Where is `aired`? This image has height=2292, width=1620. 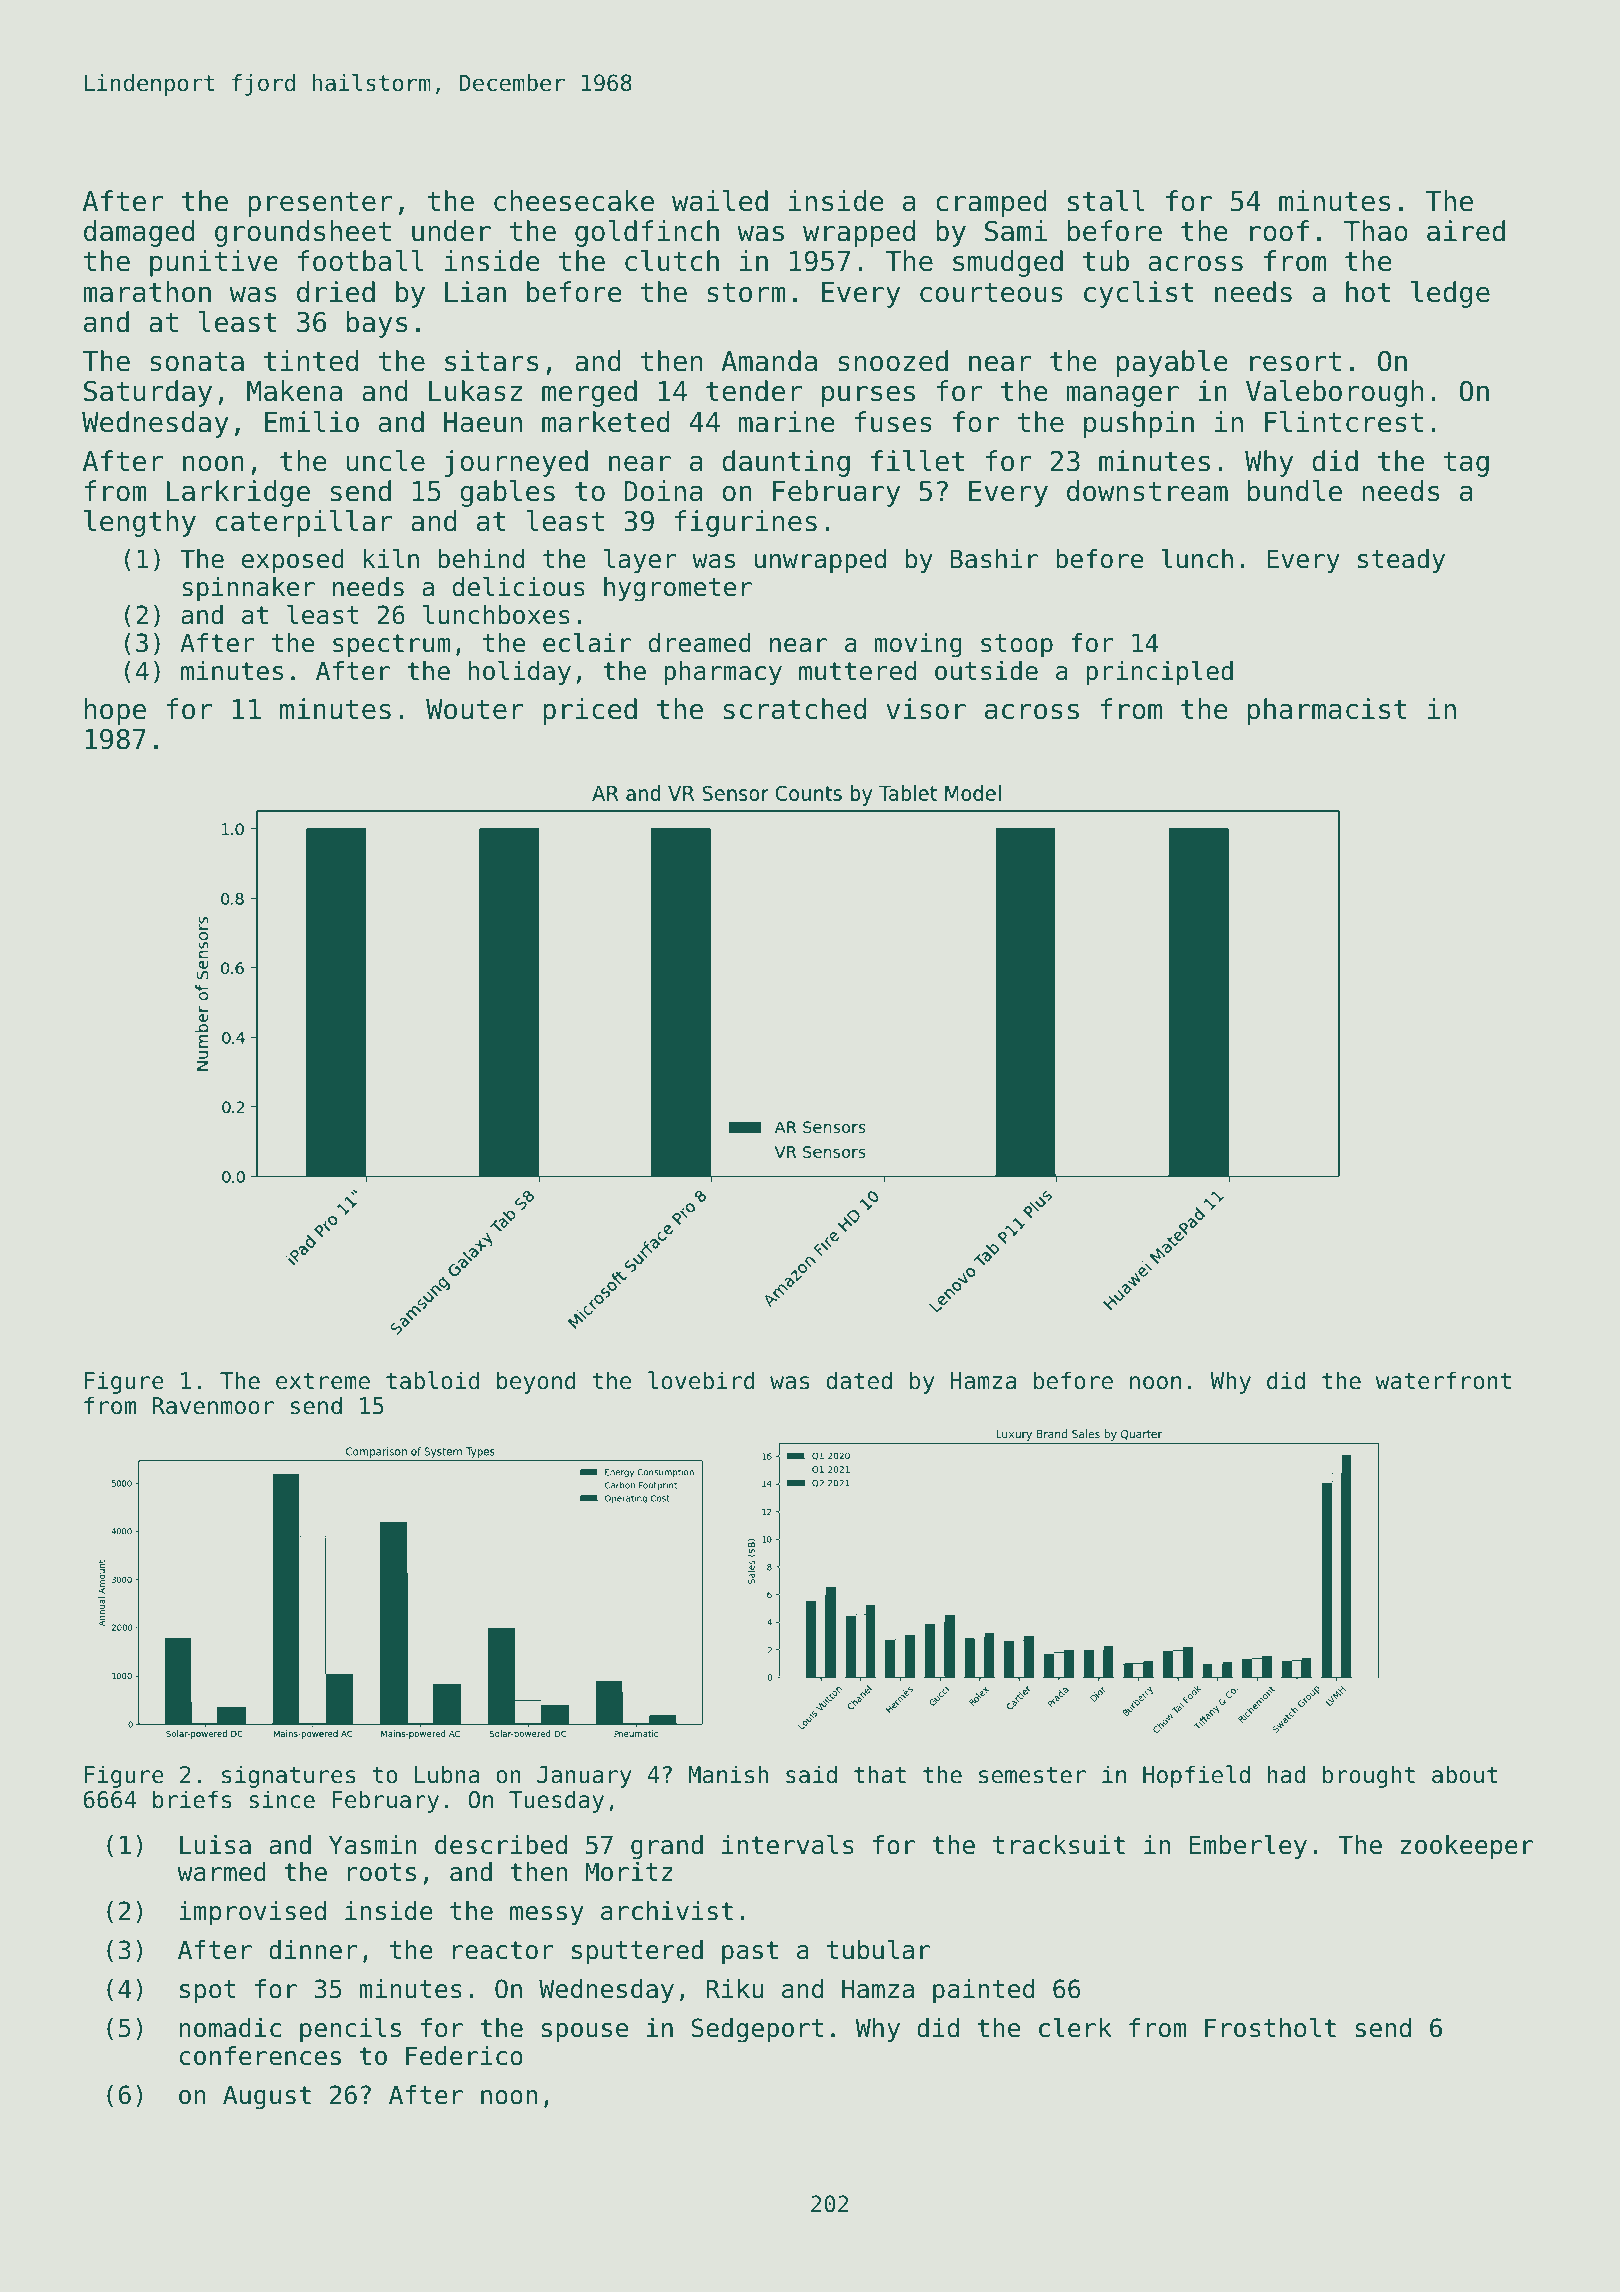 aired is located at coordinates (1466, 231).
